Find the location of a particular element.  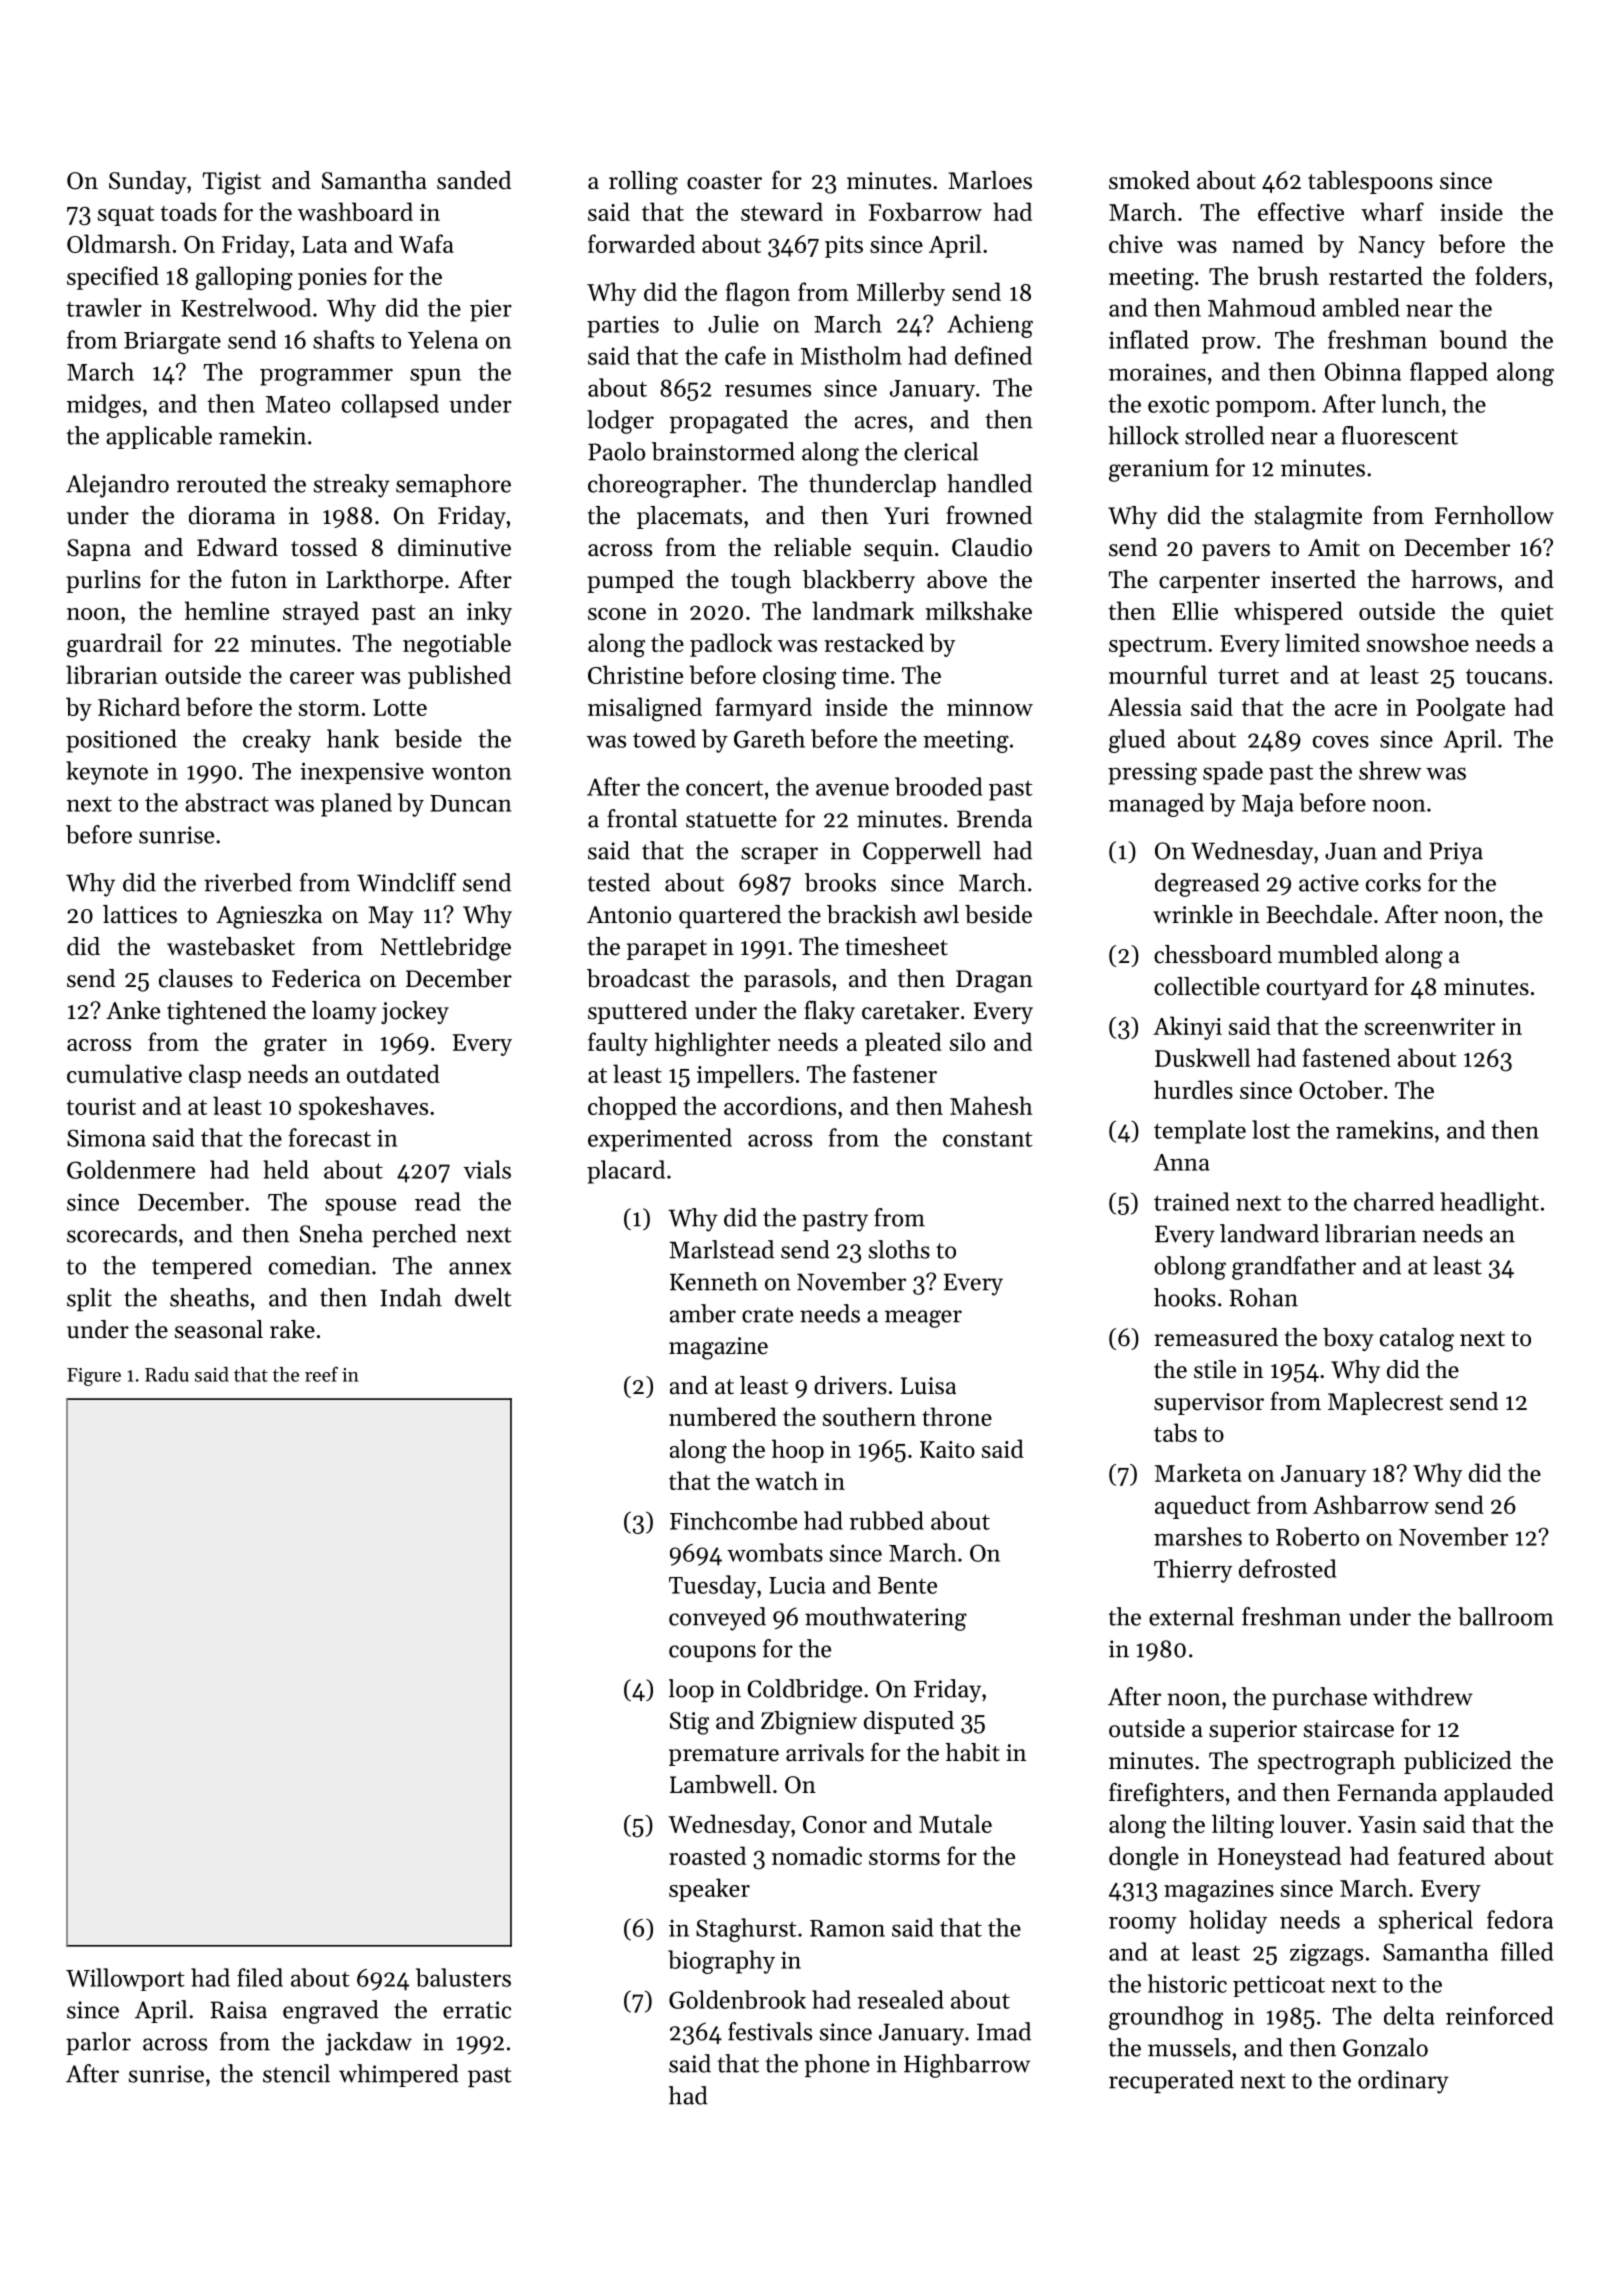

screenwriter is located at coordinates (1430, 1026).
